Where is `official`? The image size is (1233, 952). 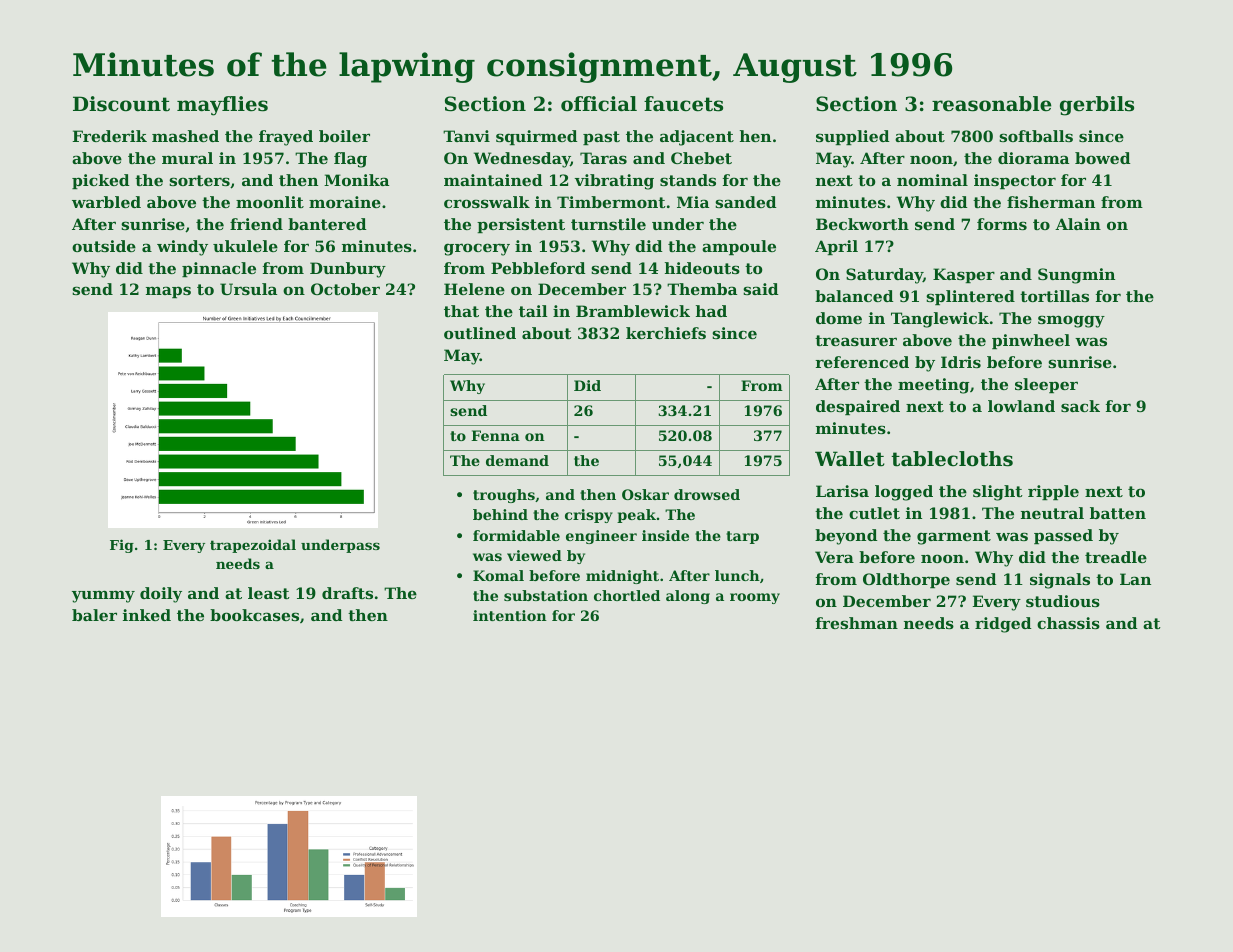 official is located at coordinates (599, 104).
